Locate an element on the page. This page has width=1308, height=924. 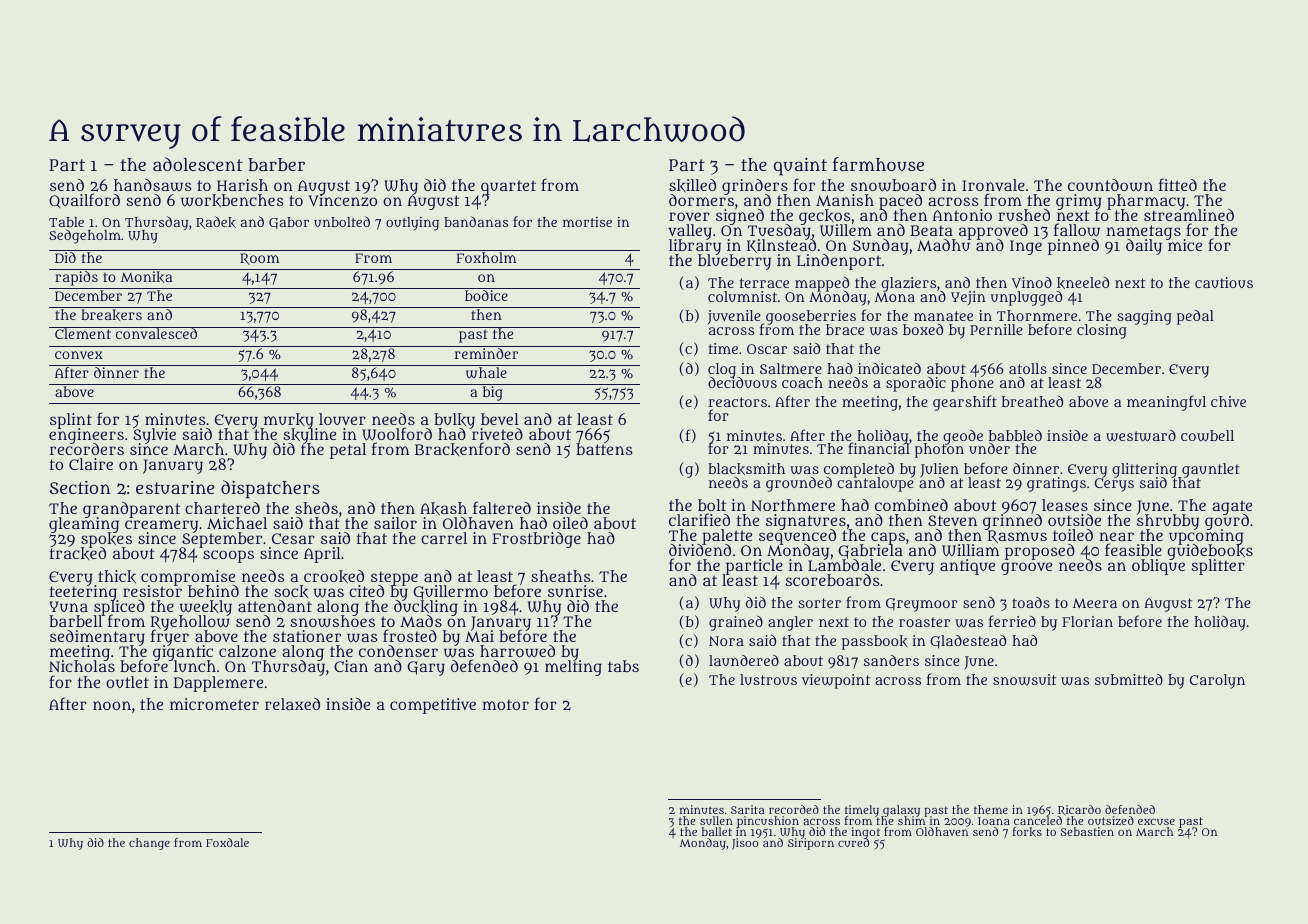
quaint is located at coordinates (800, 166).
